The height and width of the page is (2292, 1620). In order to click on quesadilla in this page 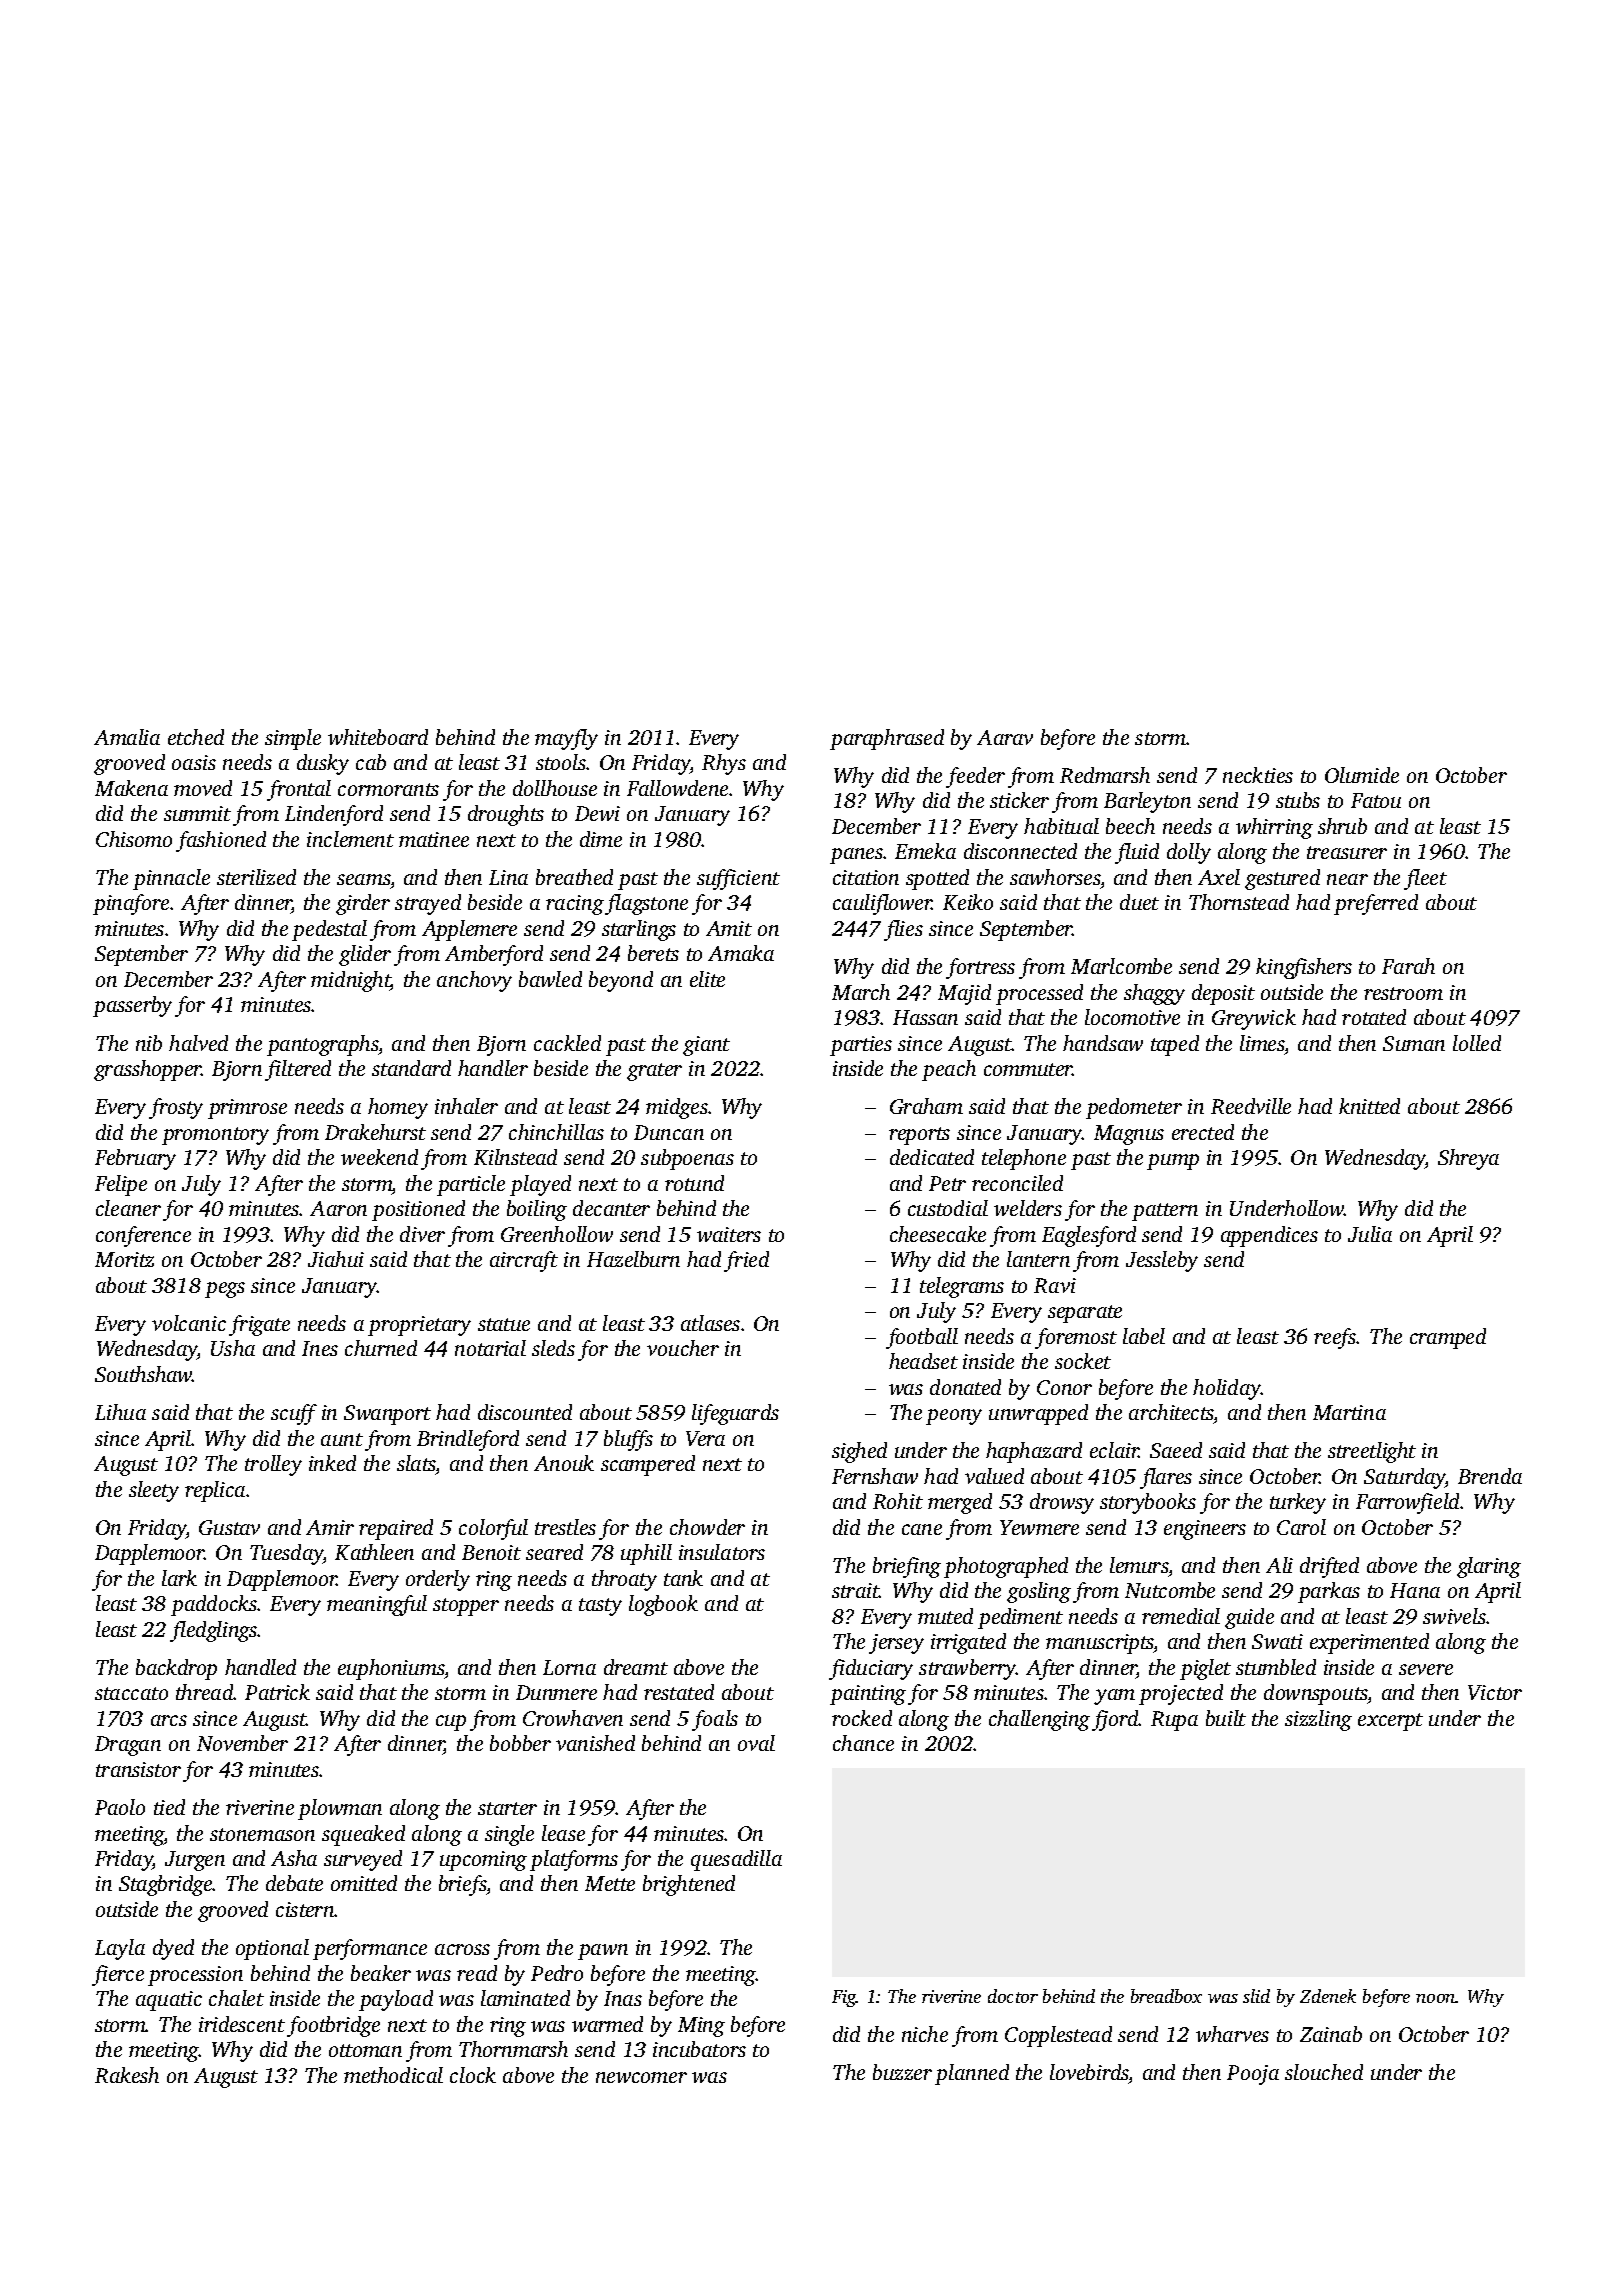, I will do `click(736, 1860)`.
